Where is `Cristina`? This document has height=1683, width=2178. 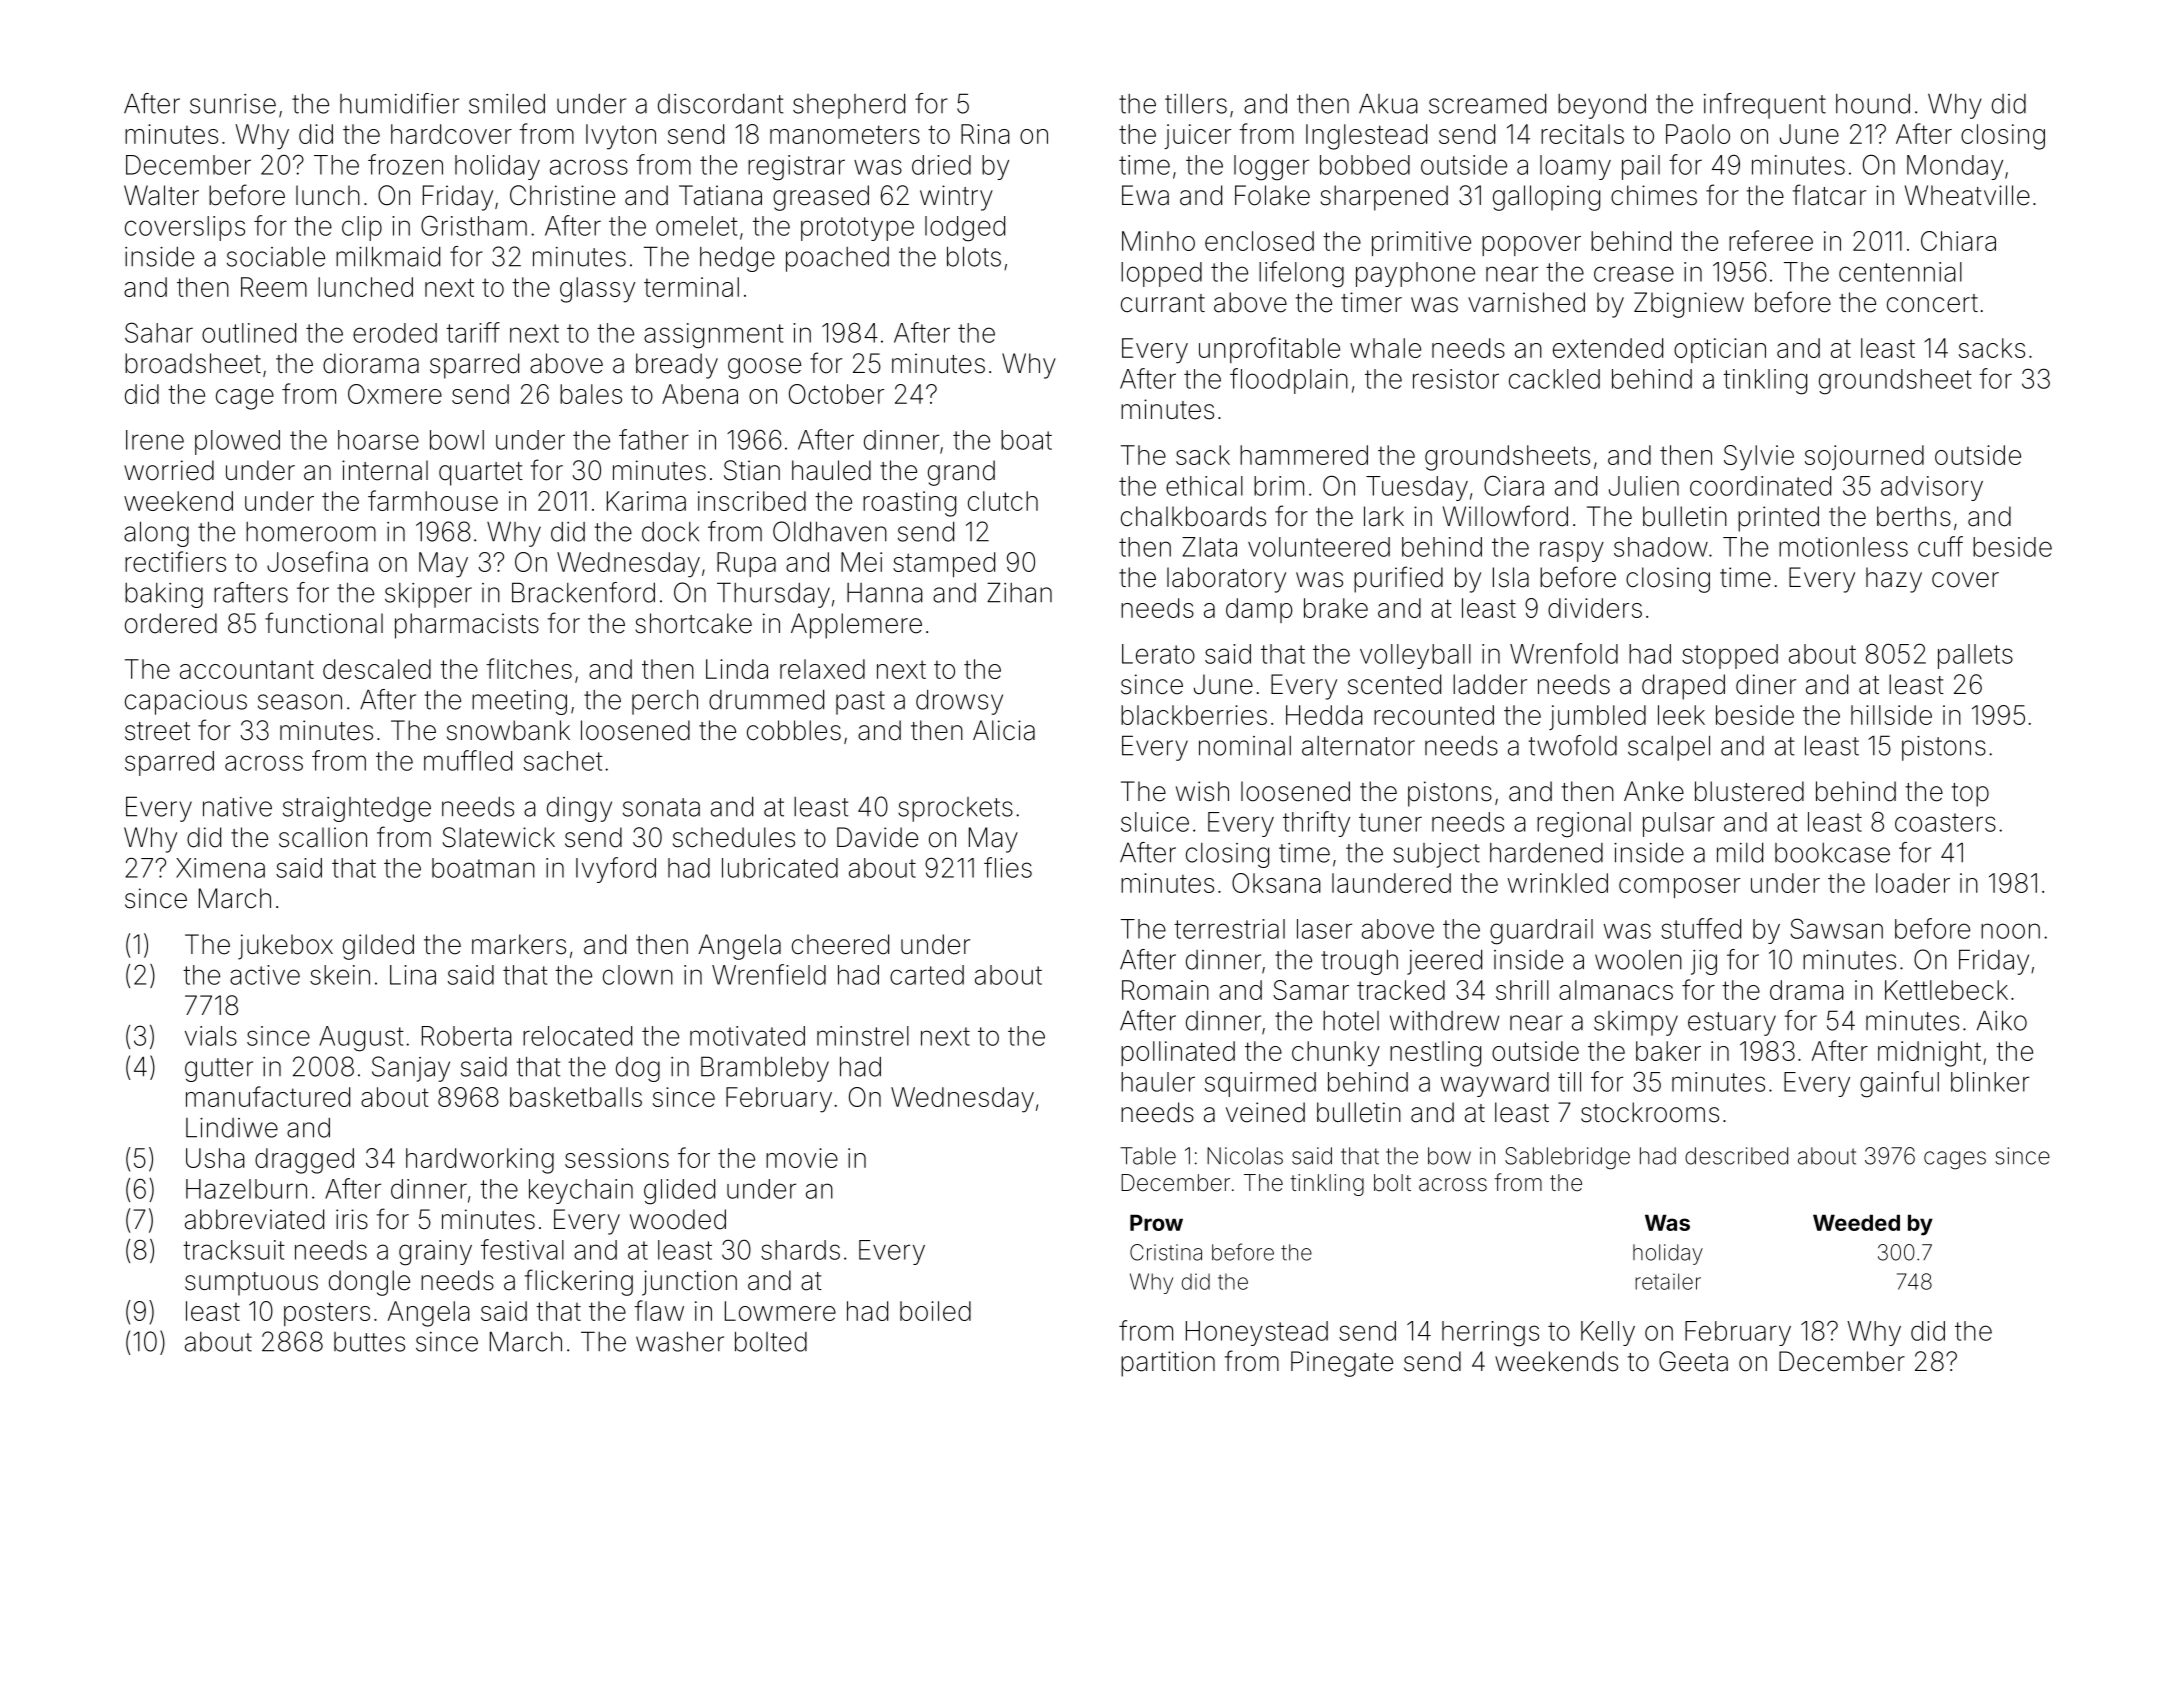
Cristina is located at coordinates (1166, 1252).
